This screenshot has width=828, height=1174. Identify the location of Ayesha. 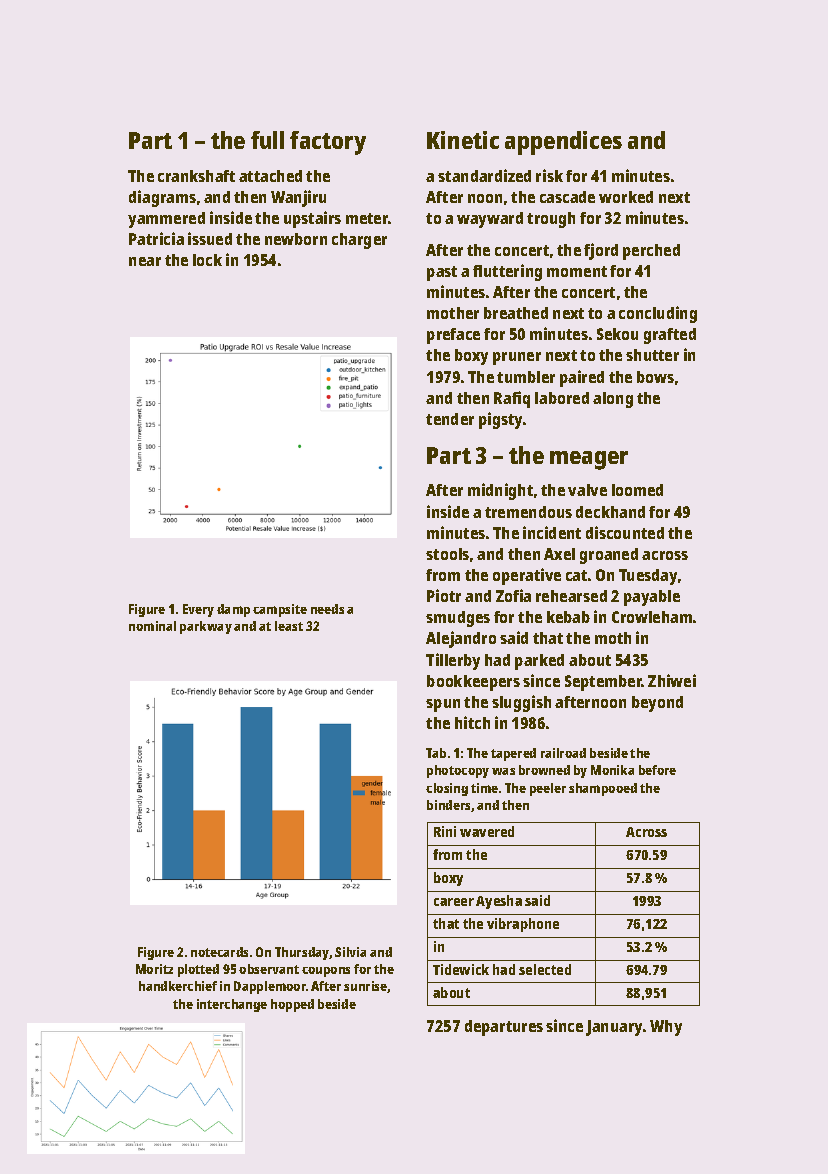
(499, 902).
